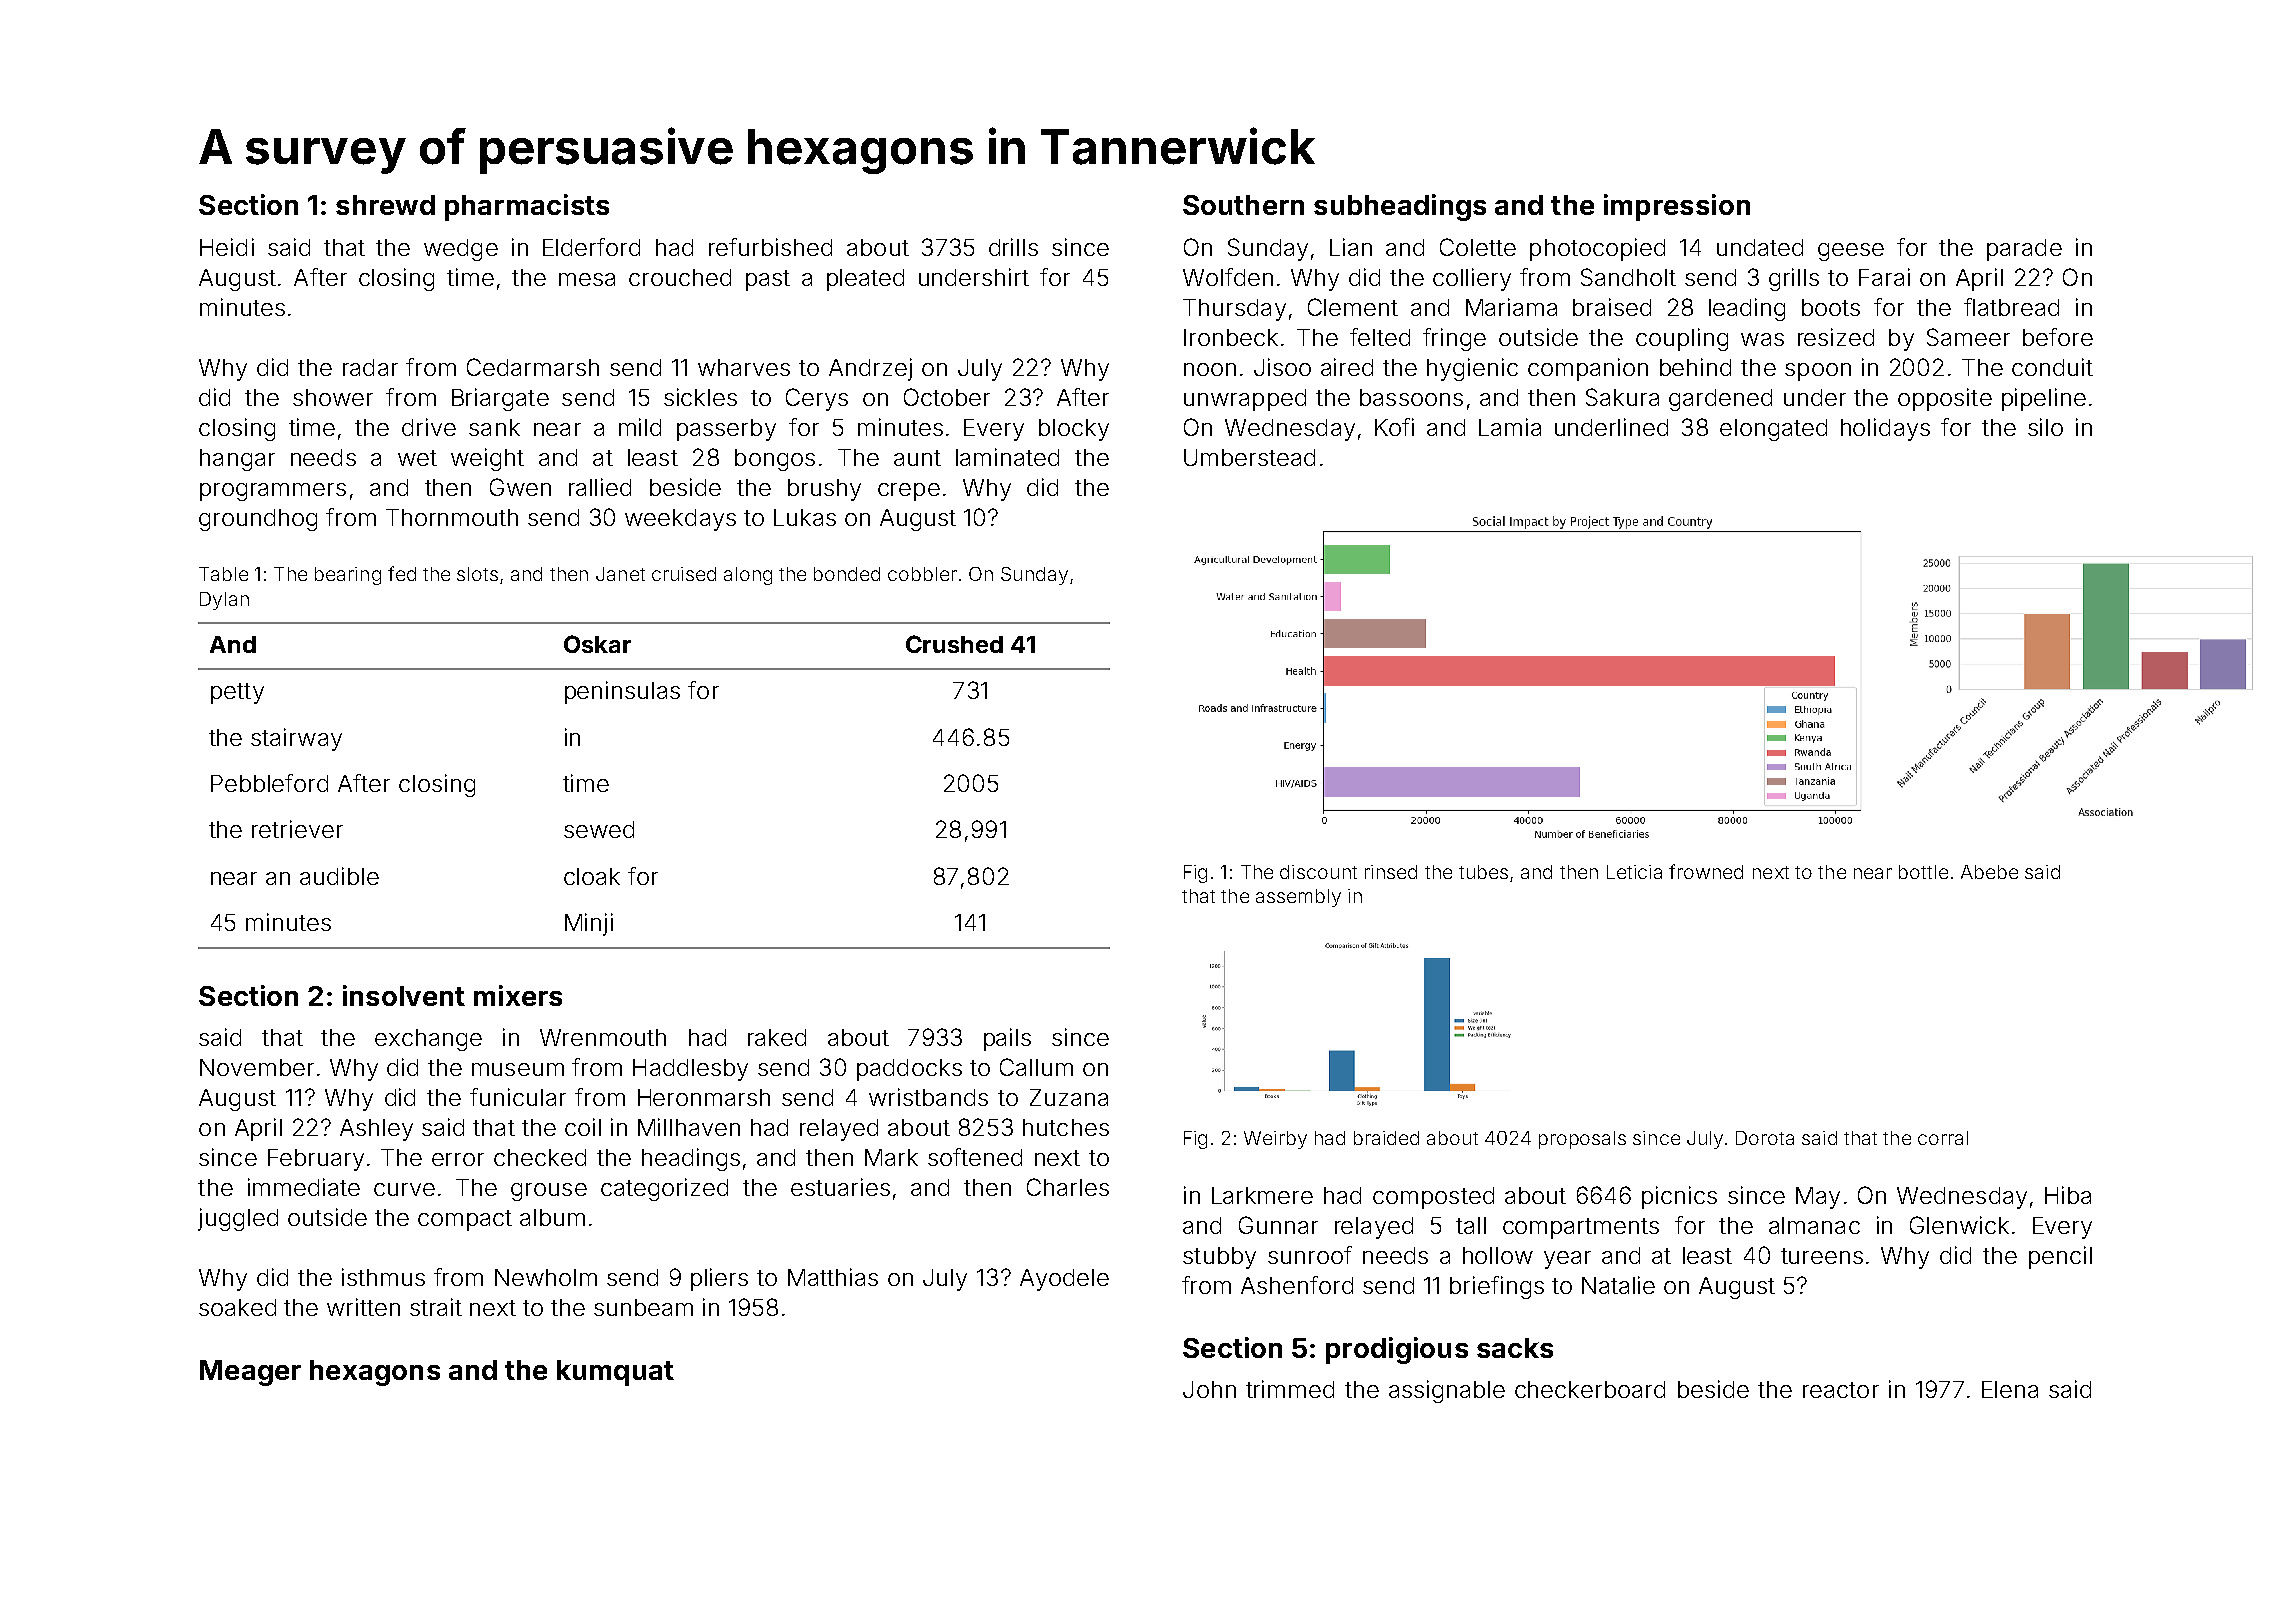 The image size is (2292, 1620). I want to click on Elena, so click(2010, 1389).
